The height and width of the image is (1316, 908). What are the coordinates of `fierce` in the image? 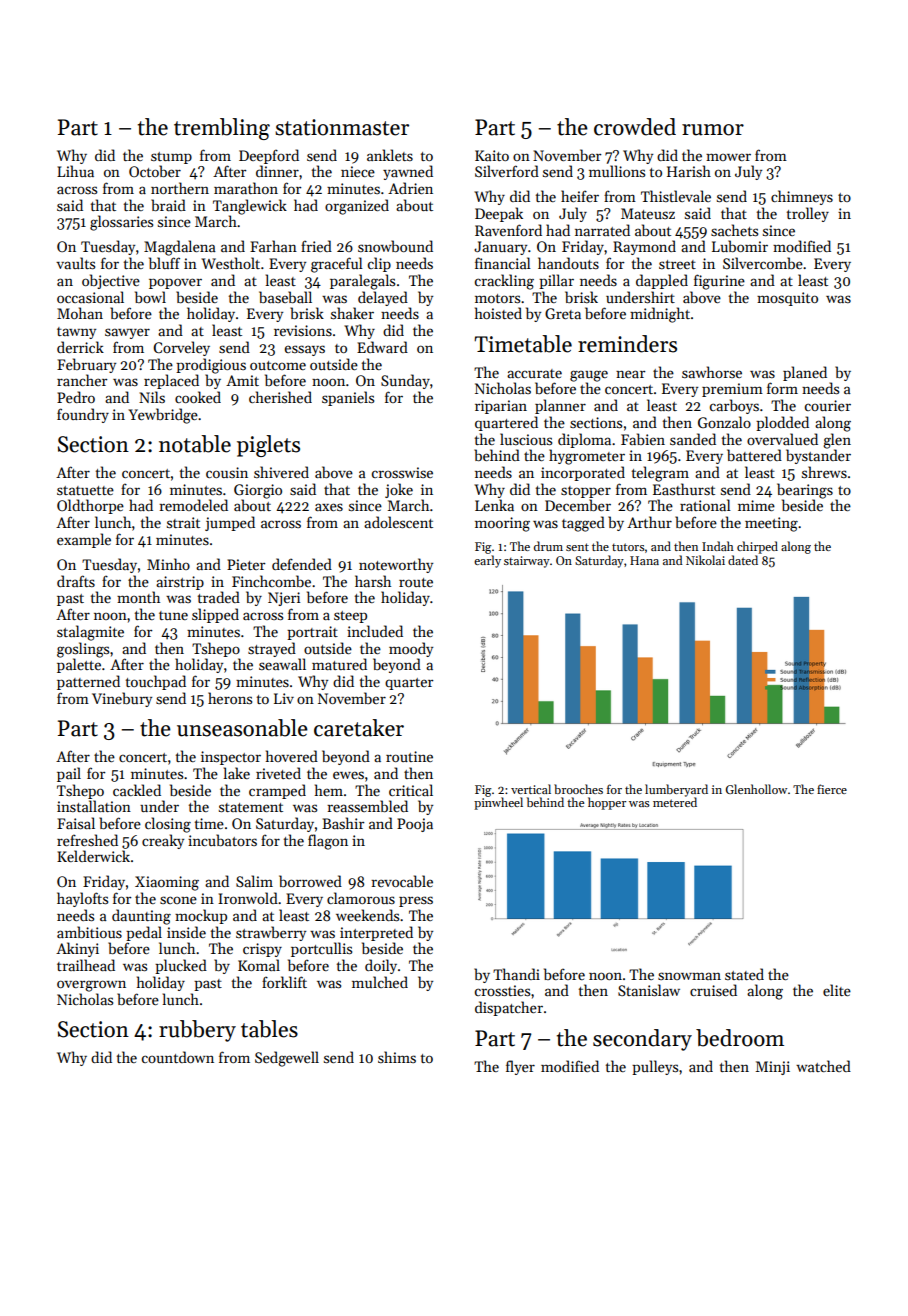 It's located at (832, 789).
